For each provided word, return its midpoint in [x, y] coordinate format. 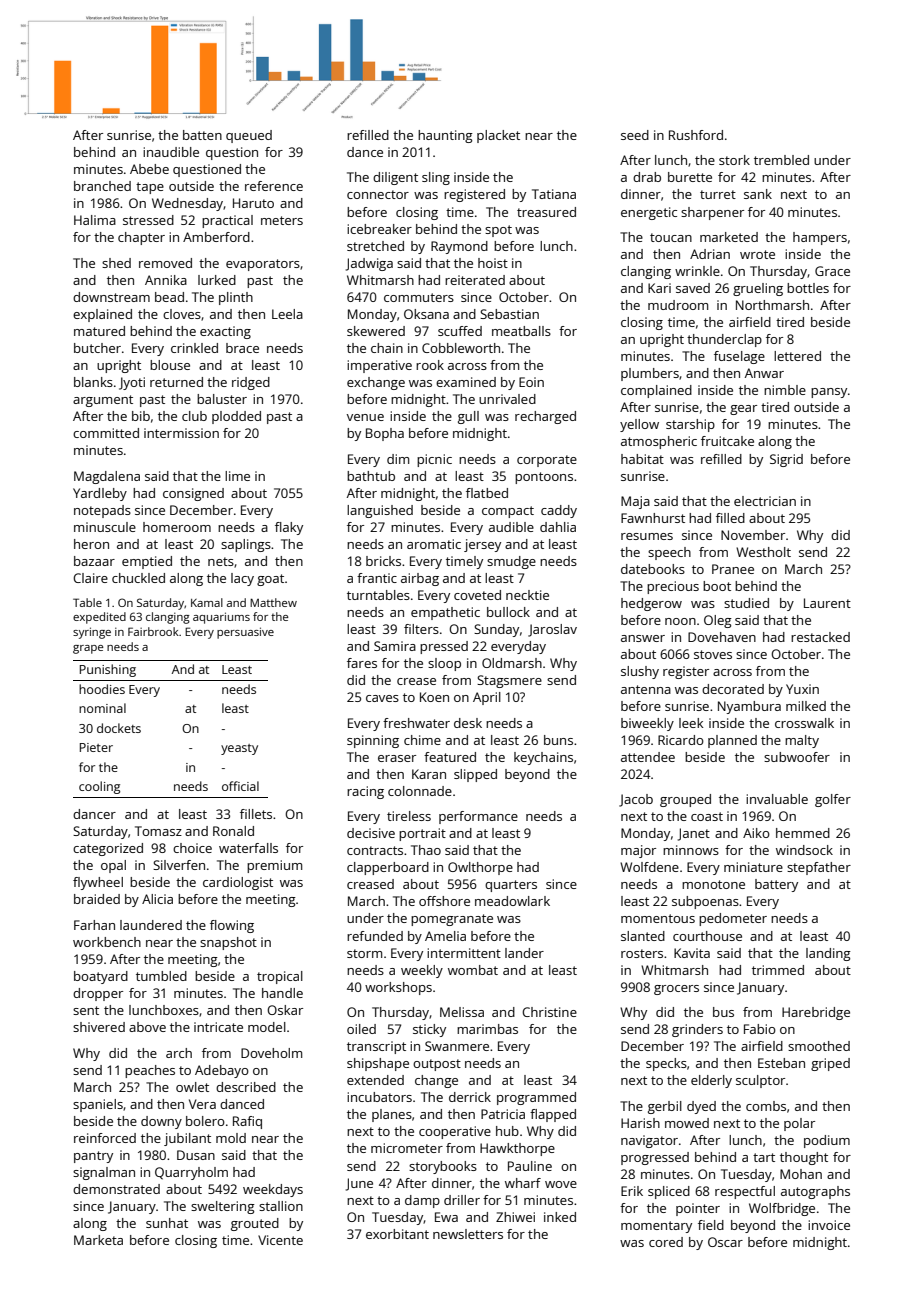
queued [249, 136]
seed [635, 135]
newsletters [468, 1234]
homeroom [177, 527]
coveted [477, 595]
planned [732, 741]
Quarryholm [191, 1173]
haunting [445, 136]
